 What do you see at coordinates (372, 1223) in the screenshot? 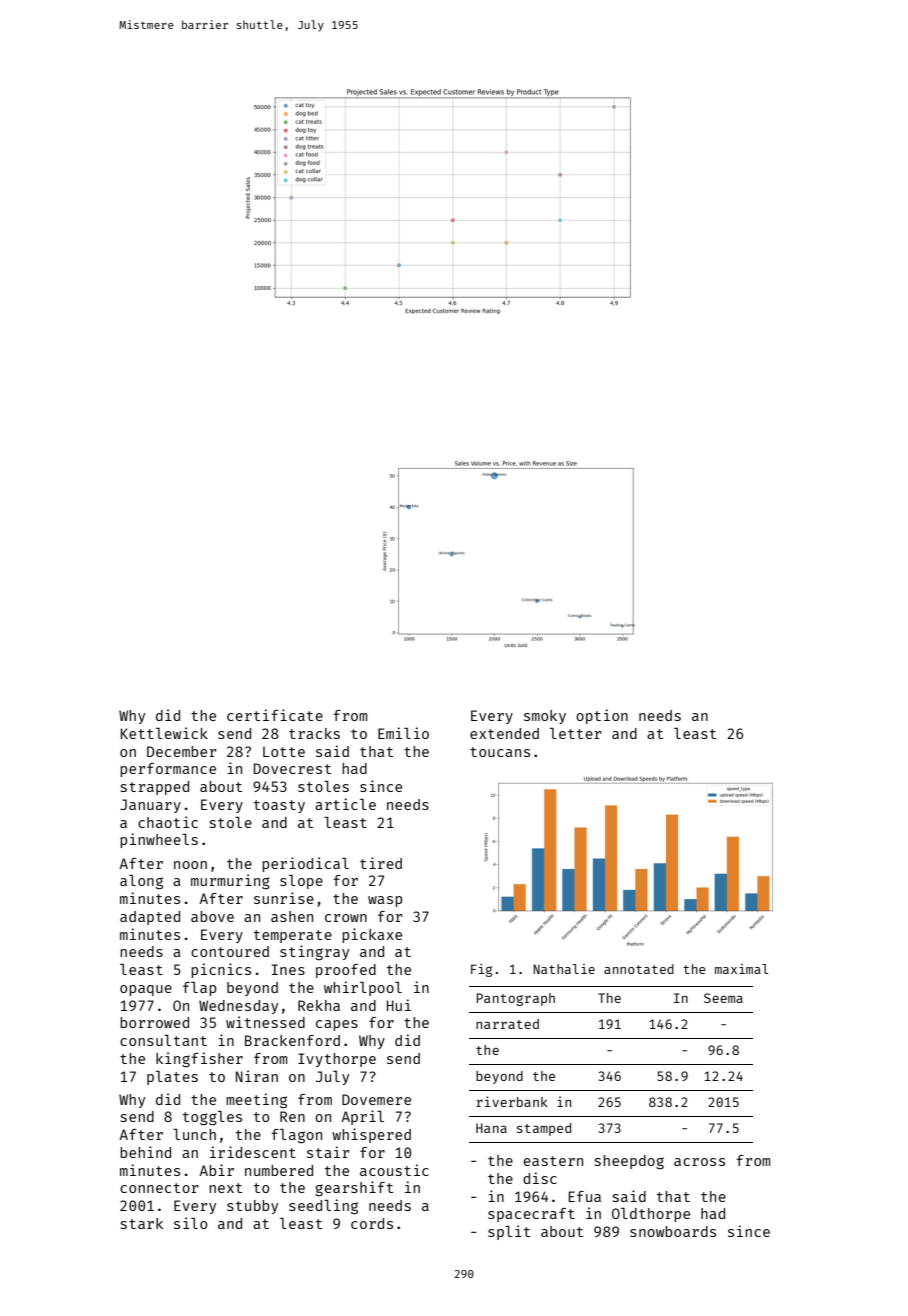
I see `cords` at bounding box center [372, 1223].
